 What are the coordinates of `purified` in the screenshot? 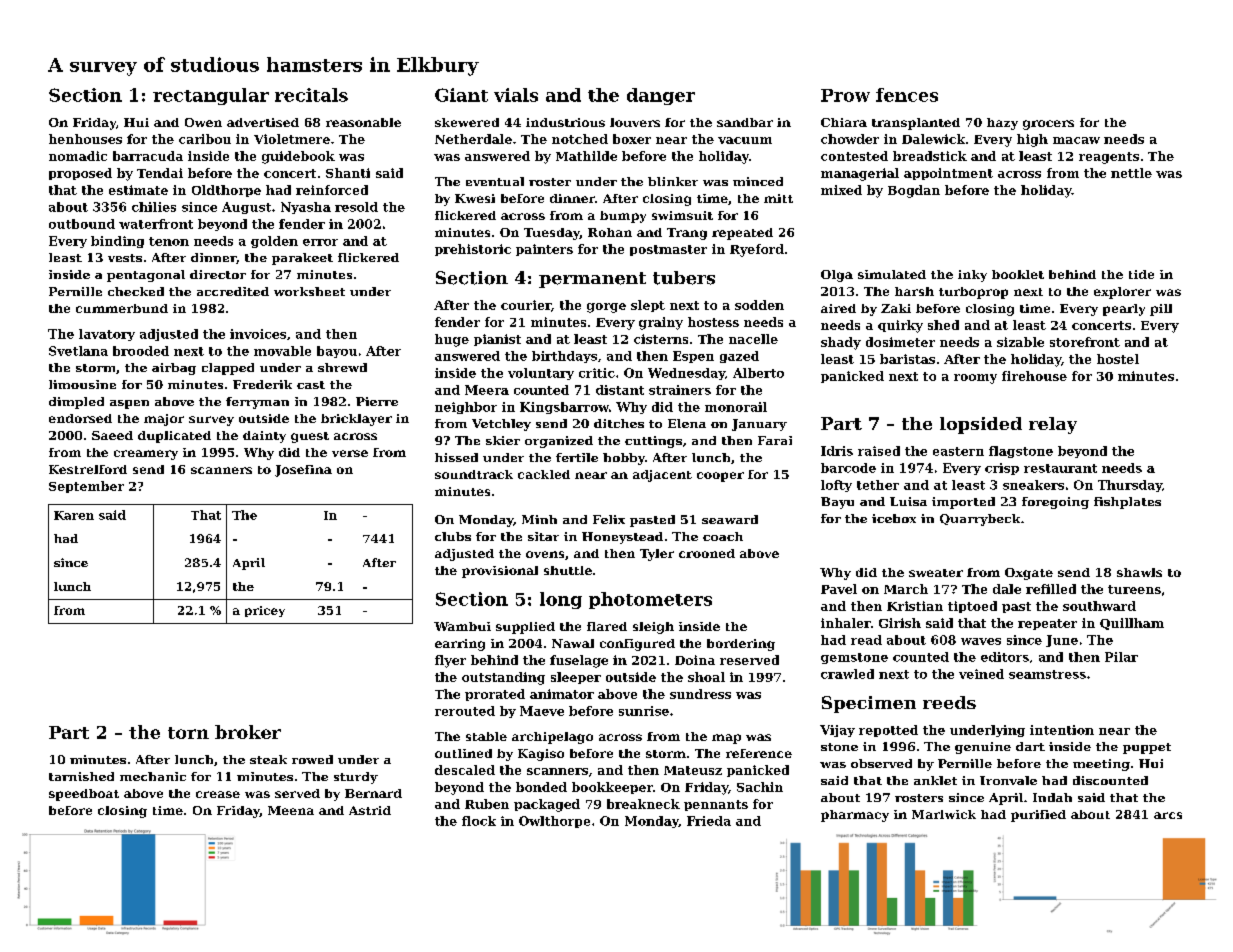 It's located at (1038, 816).
